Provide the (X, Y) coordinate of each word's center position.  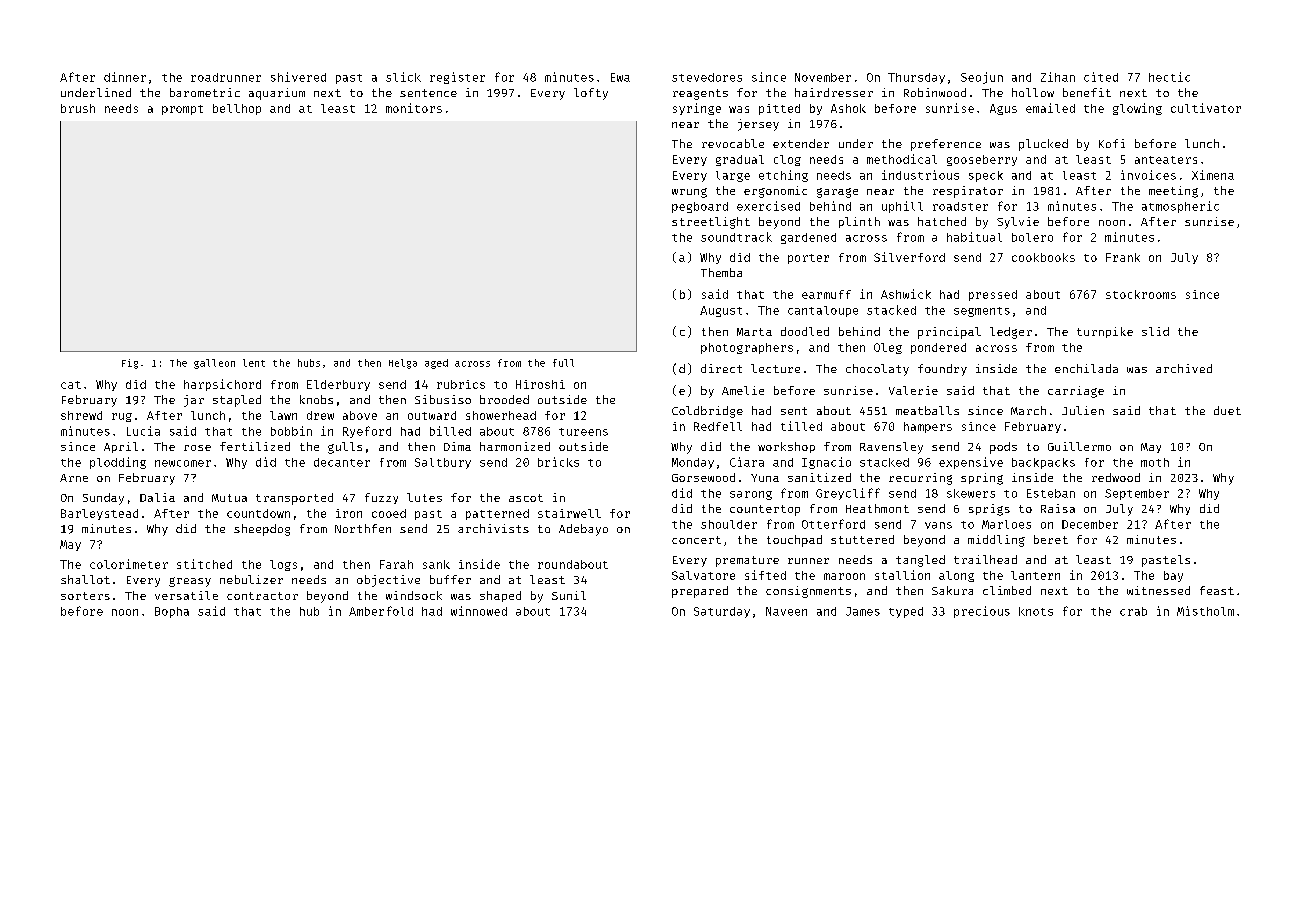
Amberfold (381, 611)
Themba (721, 272)
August (721, 311)
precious (982, 612)
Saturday (722, 612)
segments (982, 312)
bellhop (237, 109)
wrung (689, 193)
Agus (1003, 109)
